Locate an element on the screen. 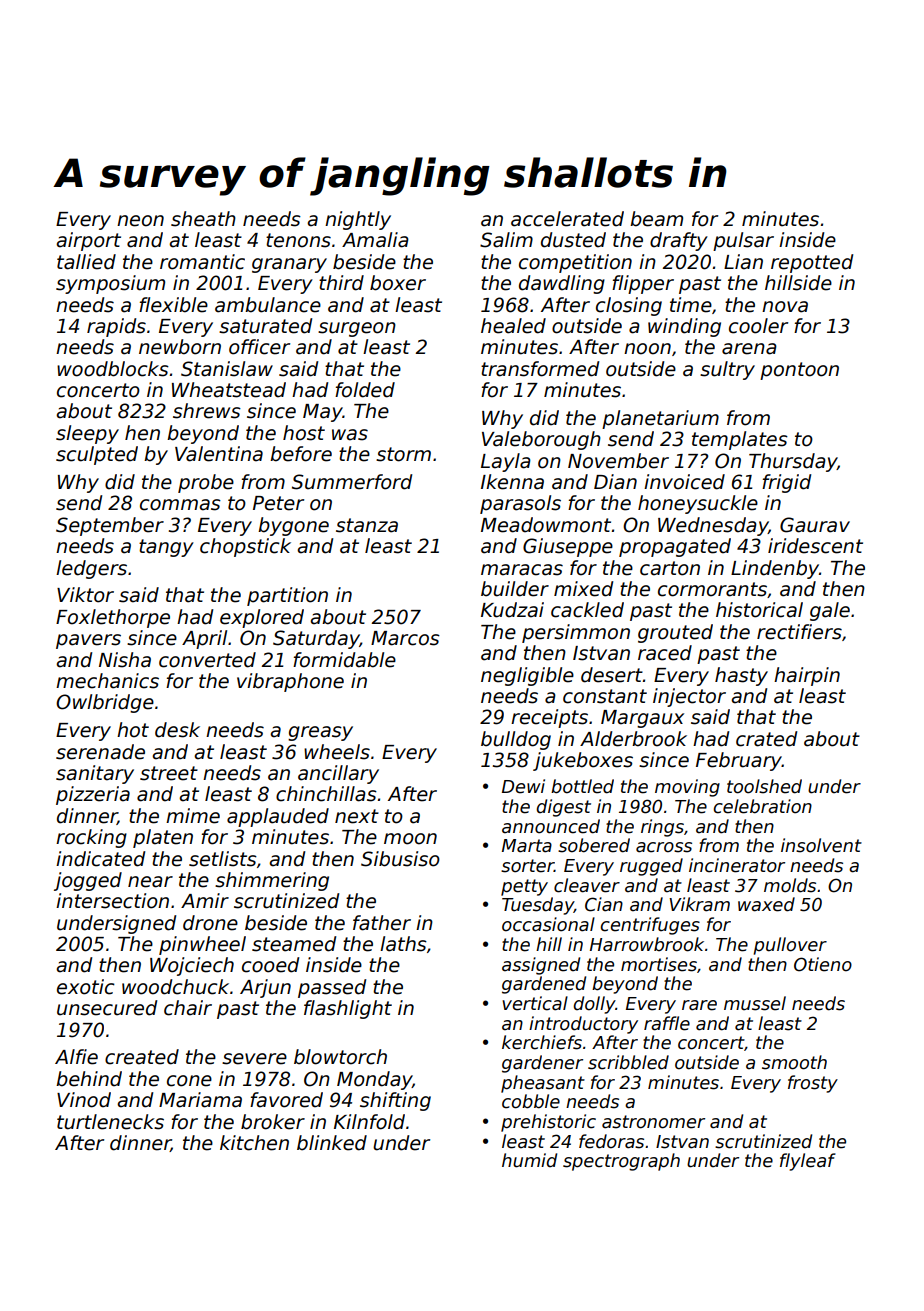  ambulance is located at coordinates (268, 305).
